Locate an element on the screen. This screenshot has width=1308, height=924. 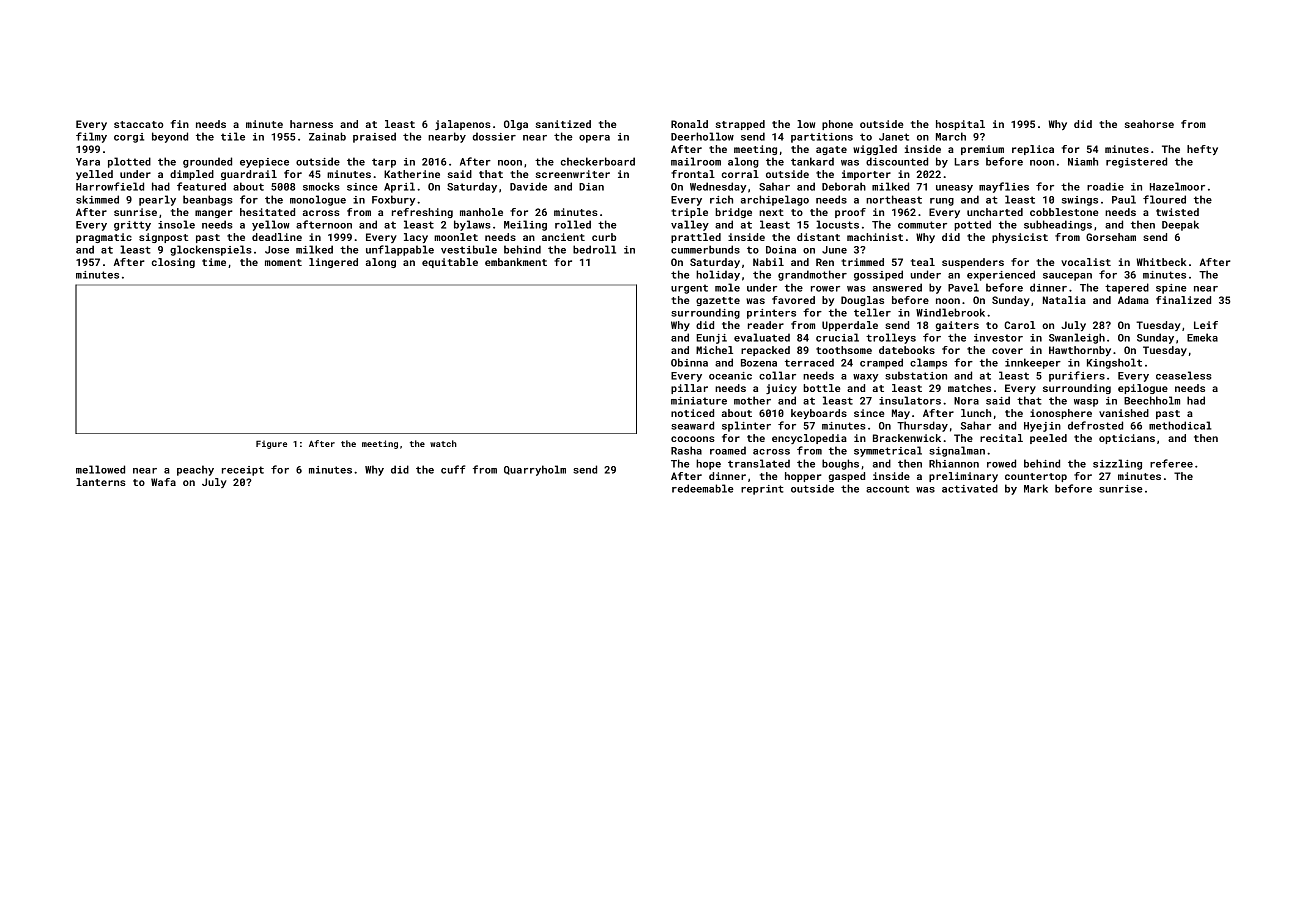
closing is located at coordinates (173, 263).
